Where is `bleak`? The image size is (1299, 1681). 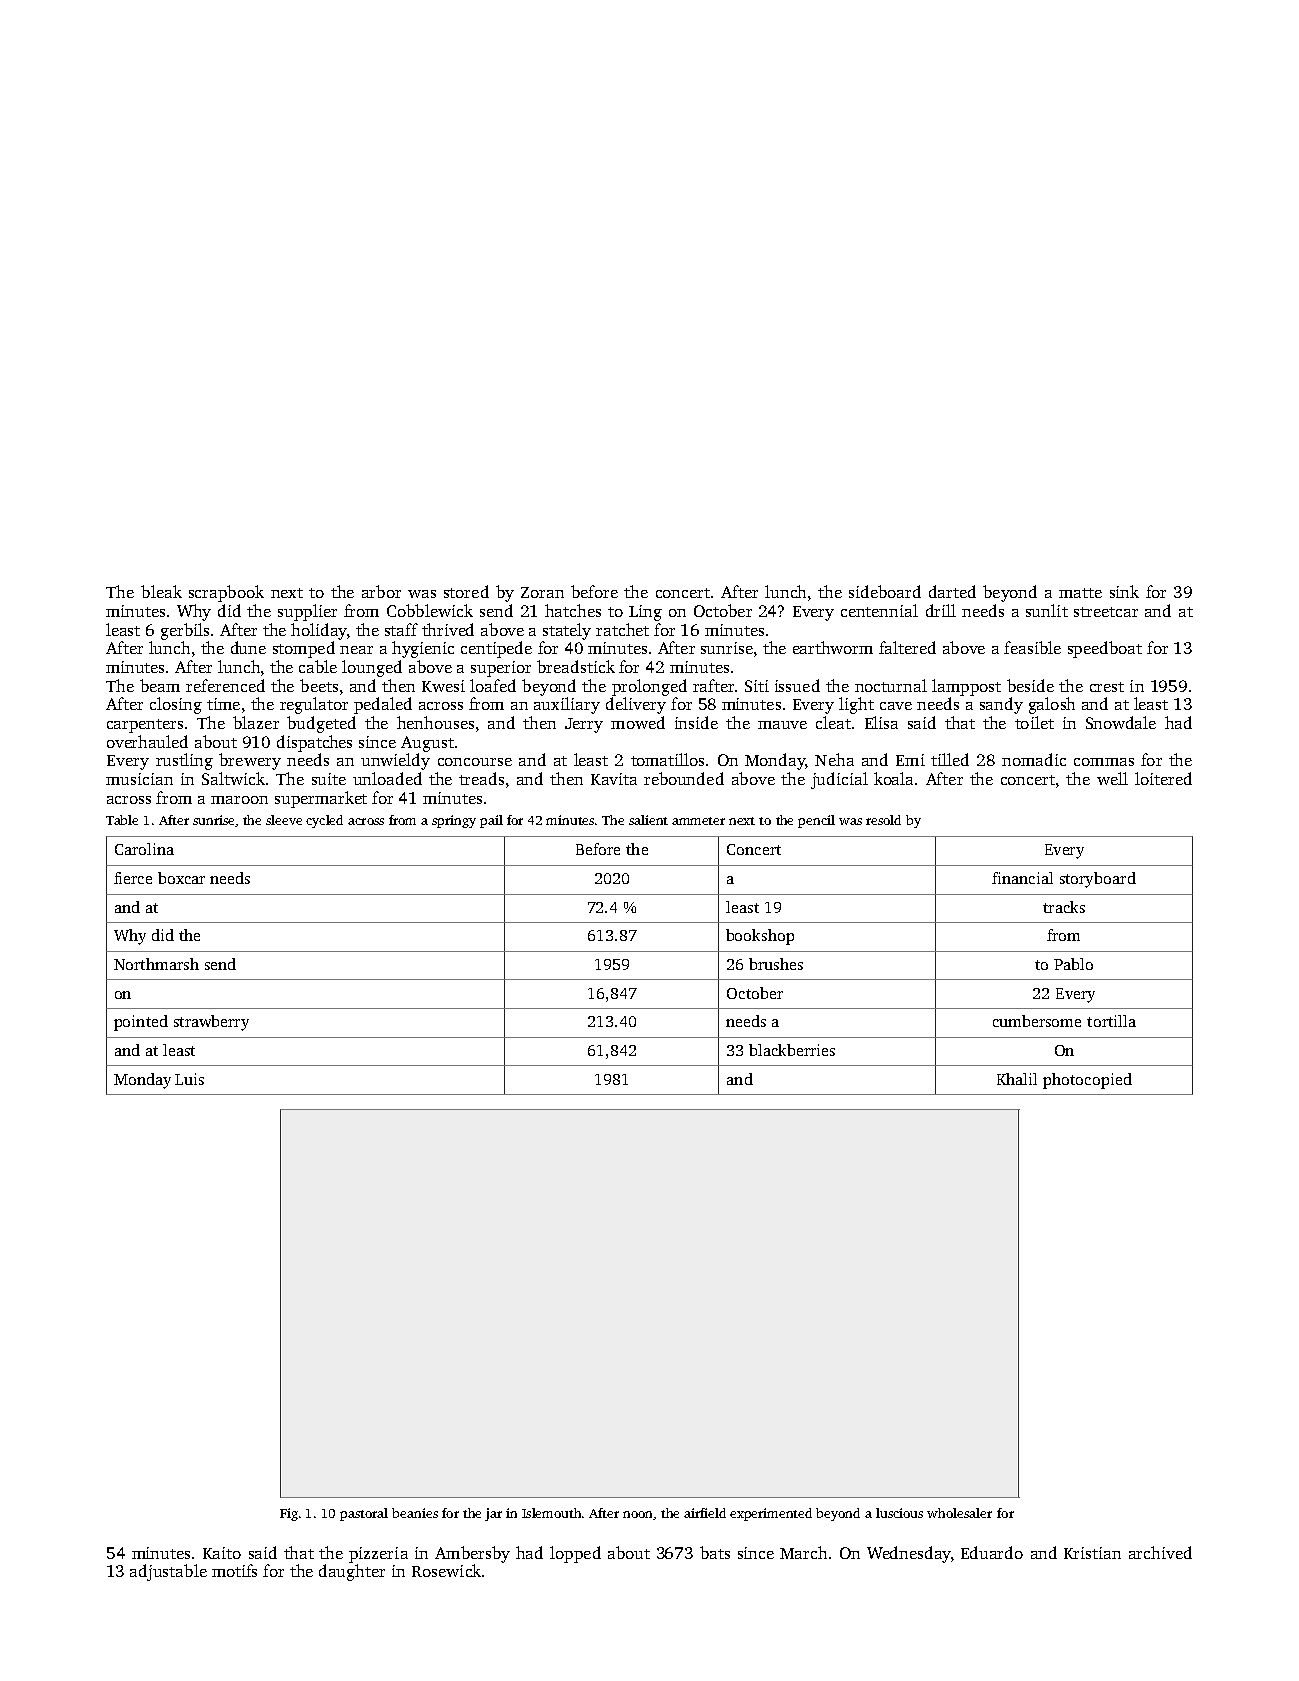
bleak is located at coordinates (161, 591).
